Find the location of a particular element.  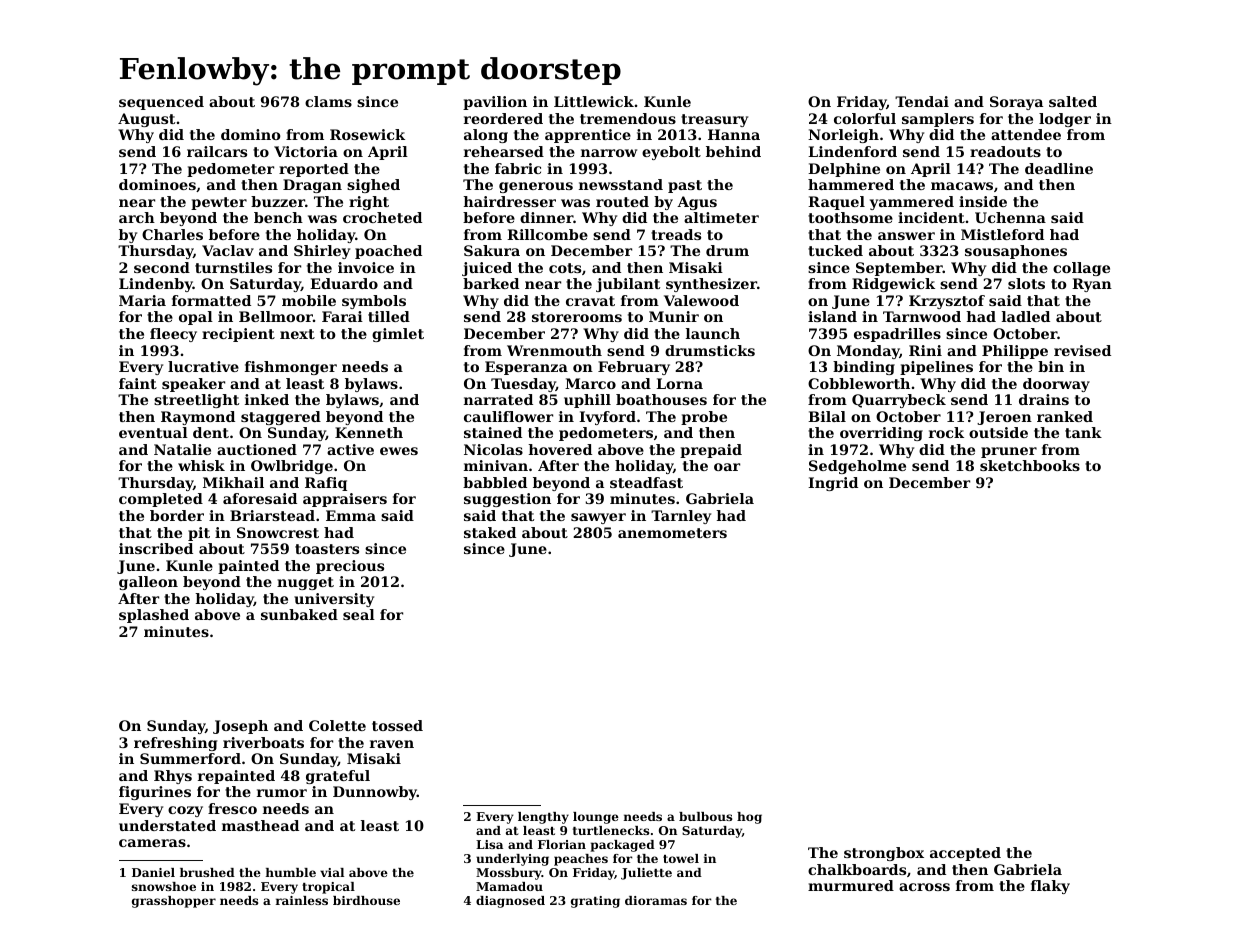

turtlenecks is located at coordinates (611, 830).
